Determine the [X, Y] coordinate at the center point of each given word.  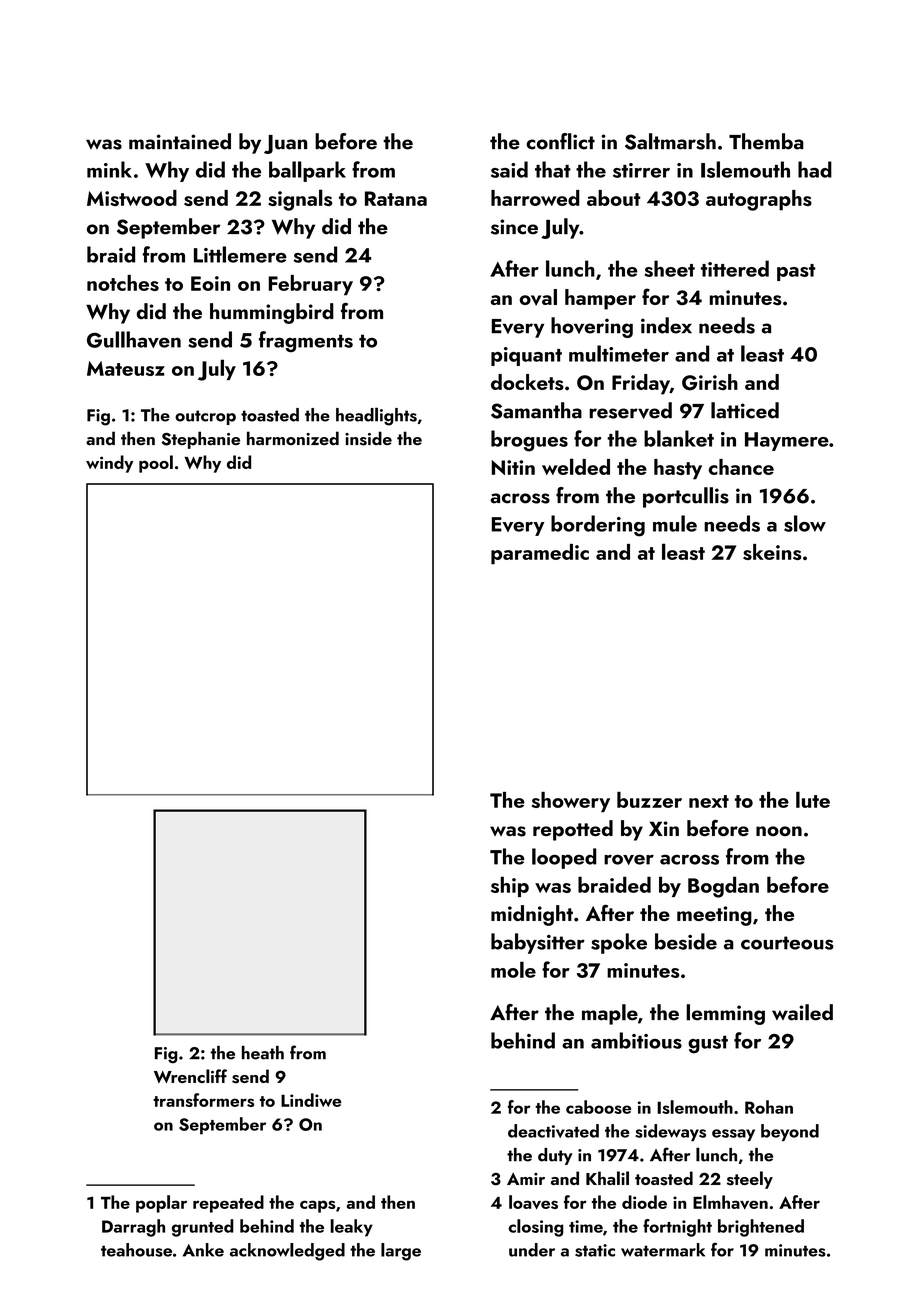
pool [156, 464]
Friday [641, 384]
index [666, 325]
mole [513, 969]
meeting [714, 916]
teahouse [136, 1250]
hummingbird [272, 313]
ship [510, 886]
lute [813, 799]
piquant [526, 356]
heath [263, 1053]
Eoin [210, 283]
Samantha [536, 410]
